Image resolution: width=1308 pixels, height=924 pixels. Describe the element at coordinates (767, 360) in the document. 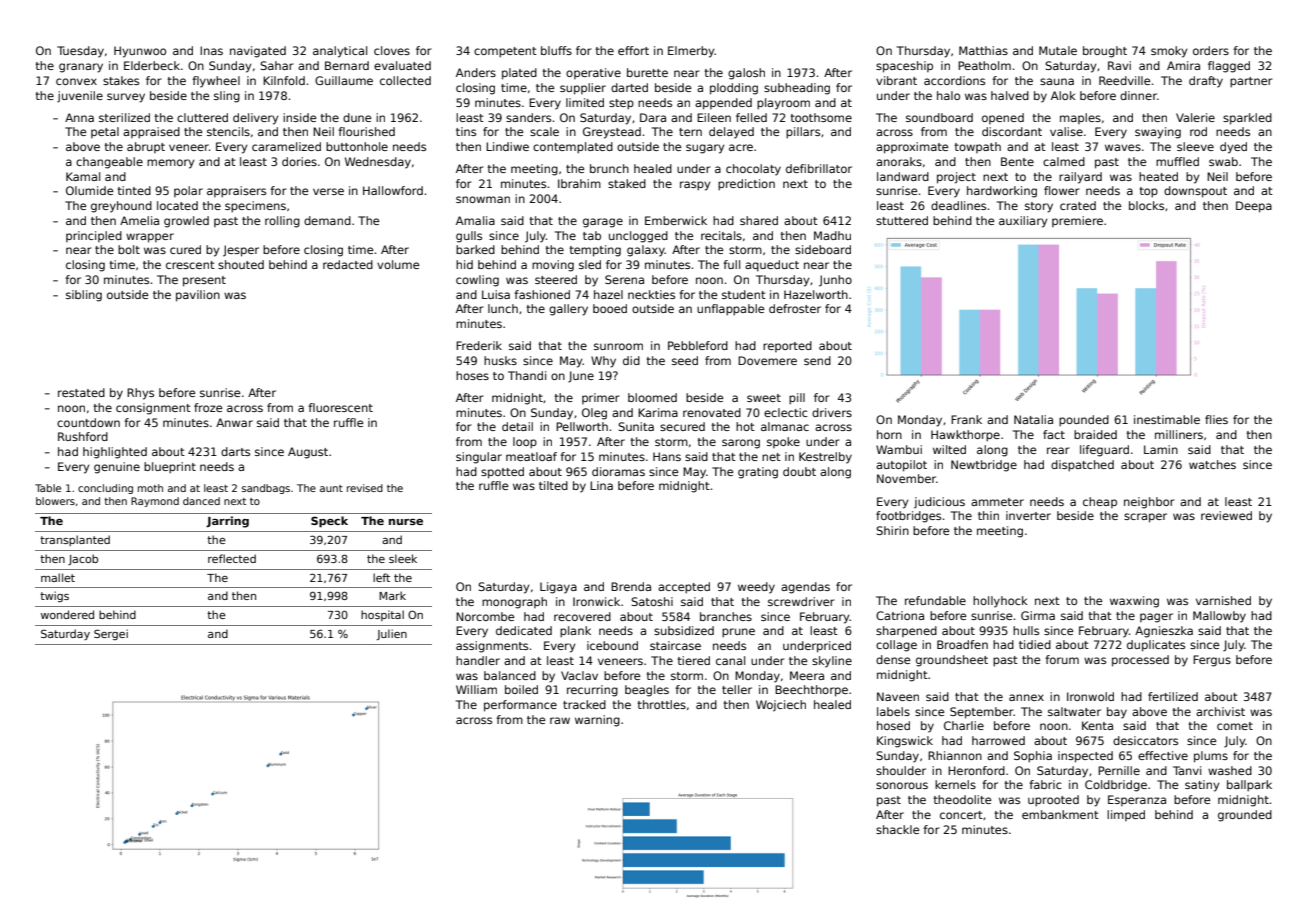

I see `Dovemere` at that location.
